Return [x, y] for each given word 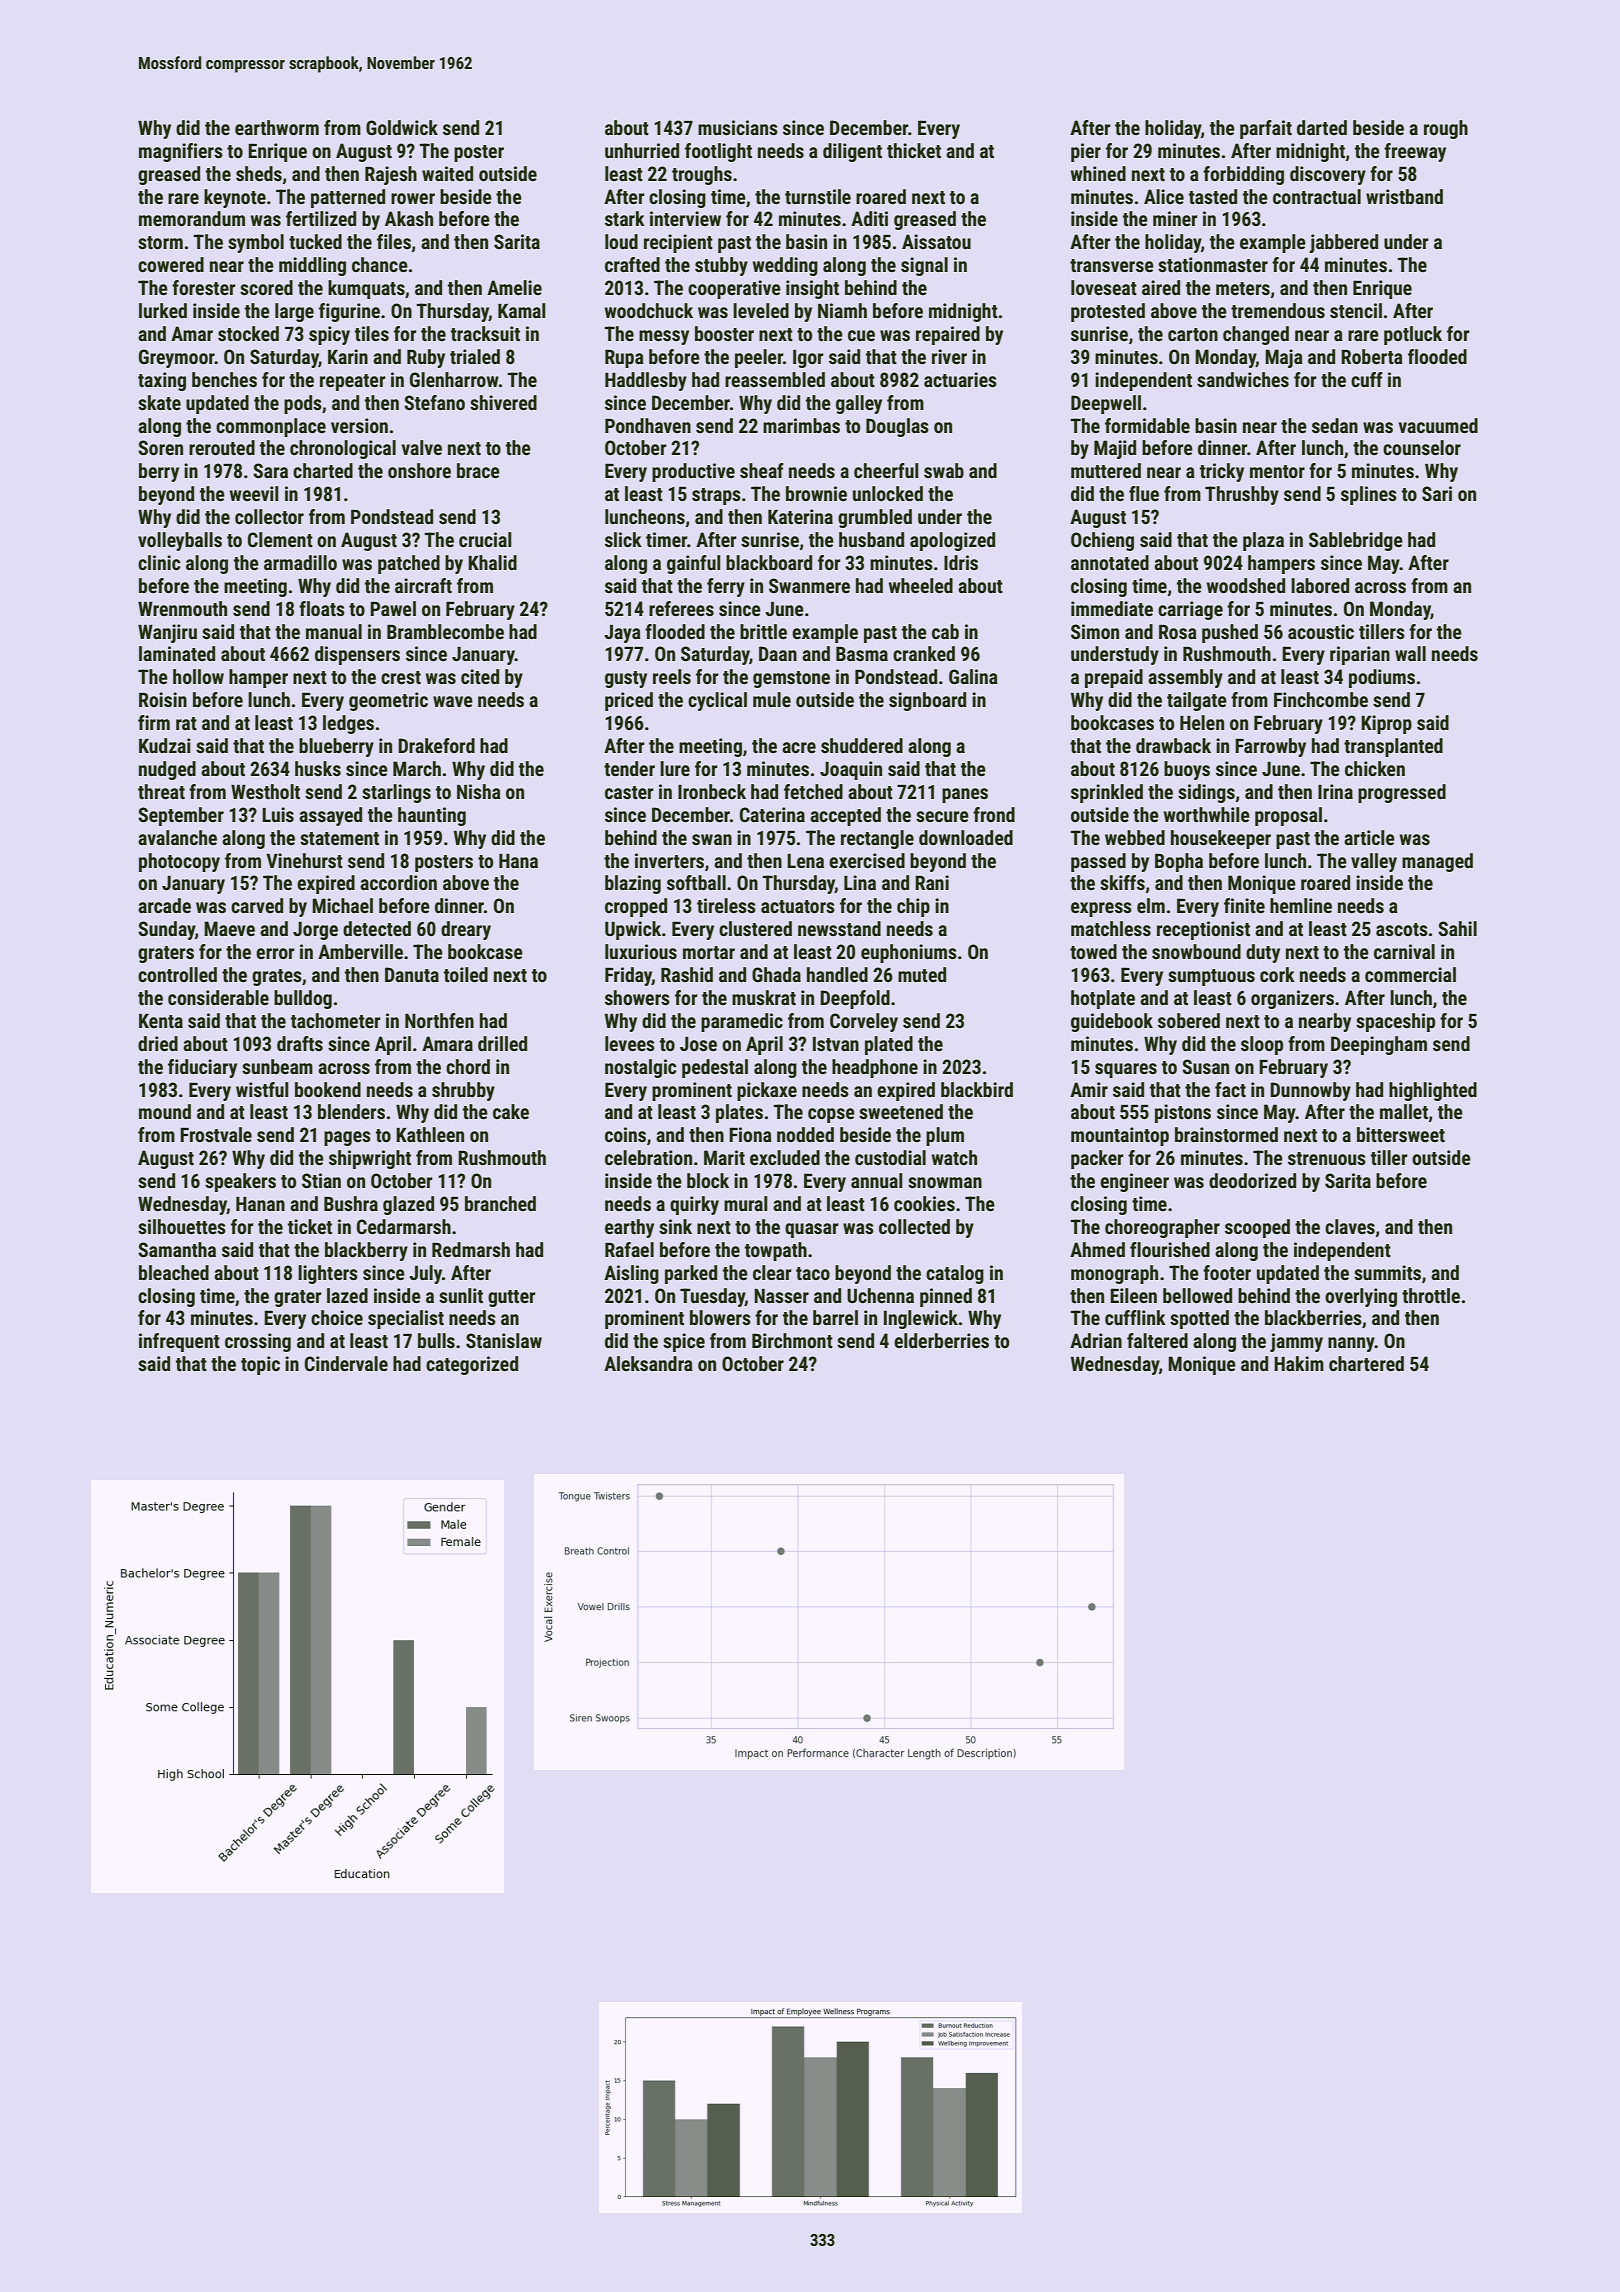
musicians [738, 127]
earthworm [277, 127]
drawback [1173, 745]
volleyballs [180, 541]
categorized [472, 1365]
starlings [396, 793]
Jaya [622, 634]
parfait [1266, 129]
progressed [1402, 793]
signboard [927, 701]
